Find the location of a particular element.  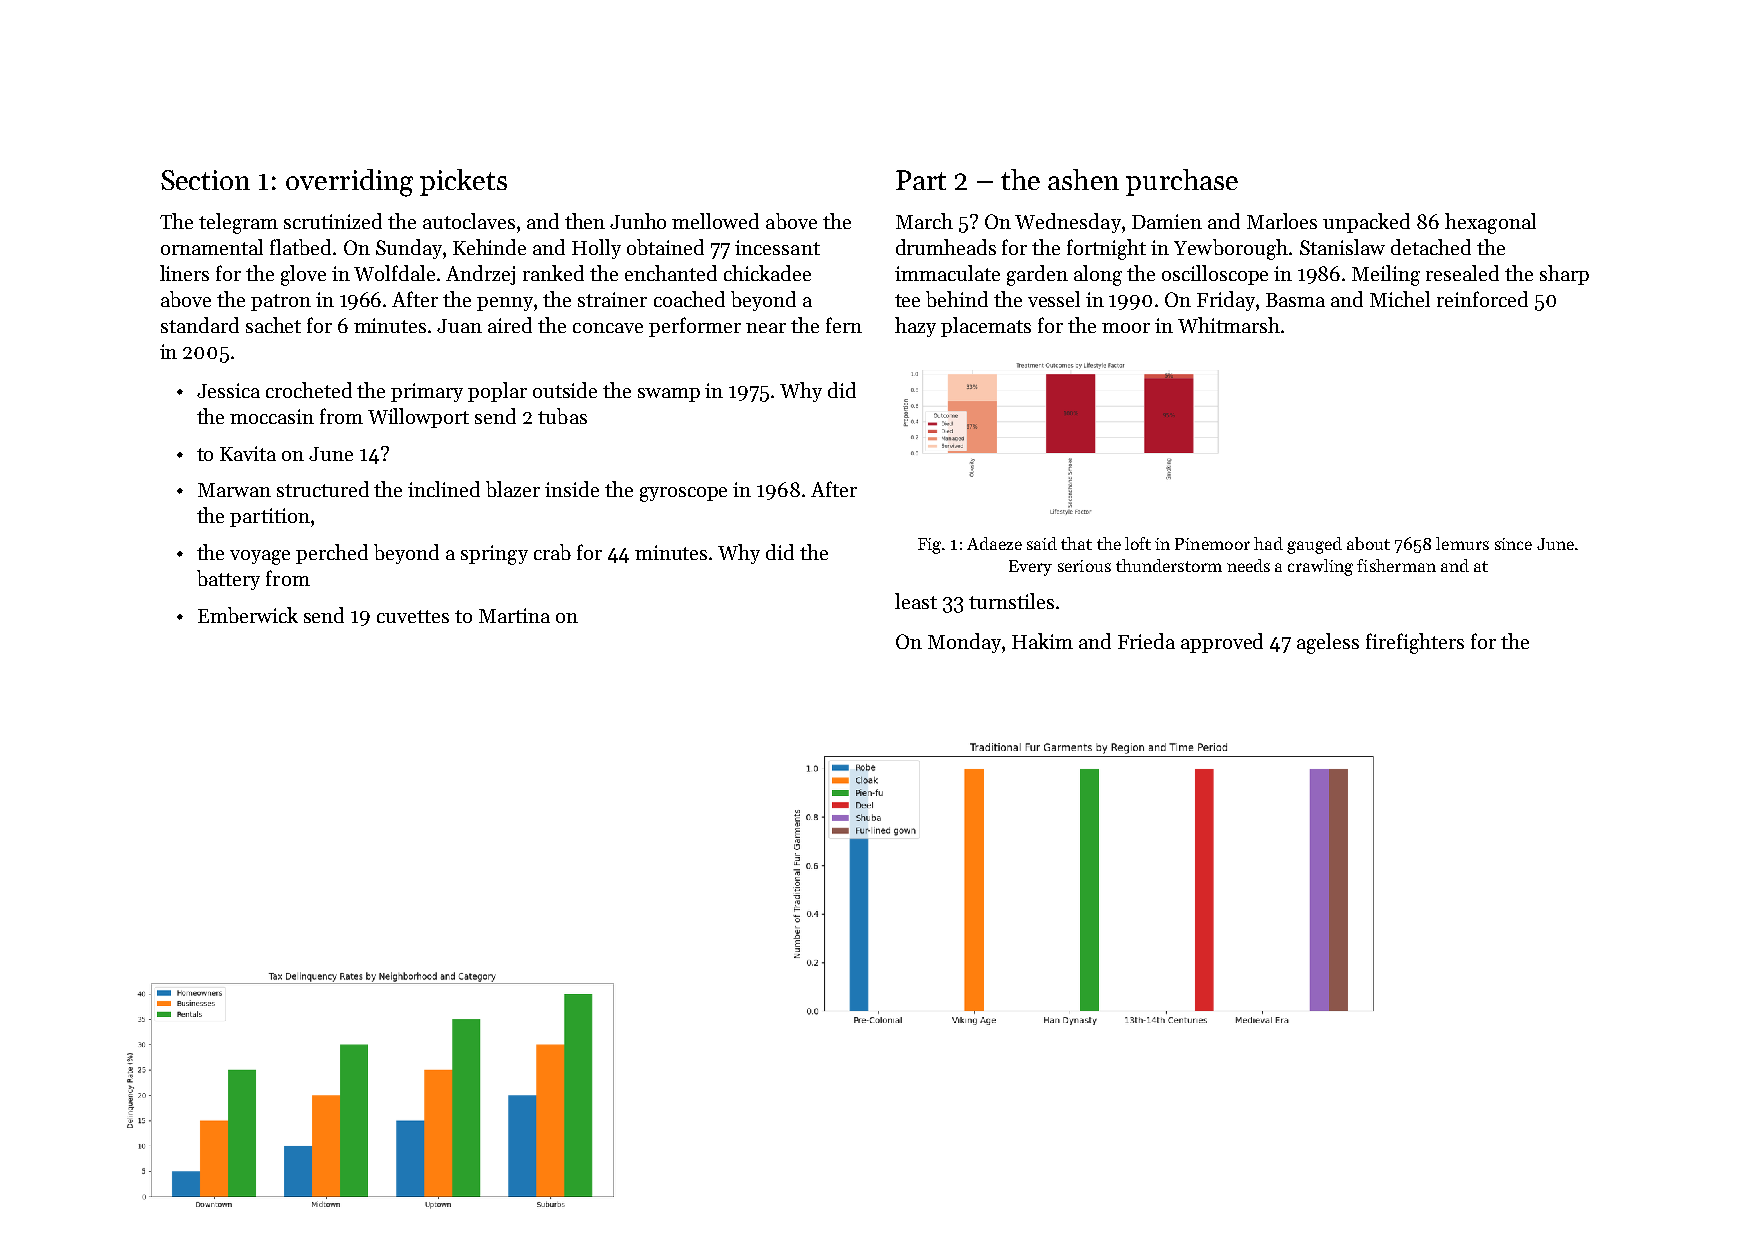

purchase is located at coordinates (1182, 182).
